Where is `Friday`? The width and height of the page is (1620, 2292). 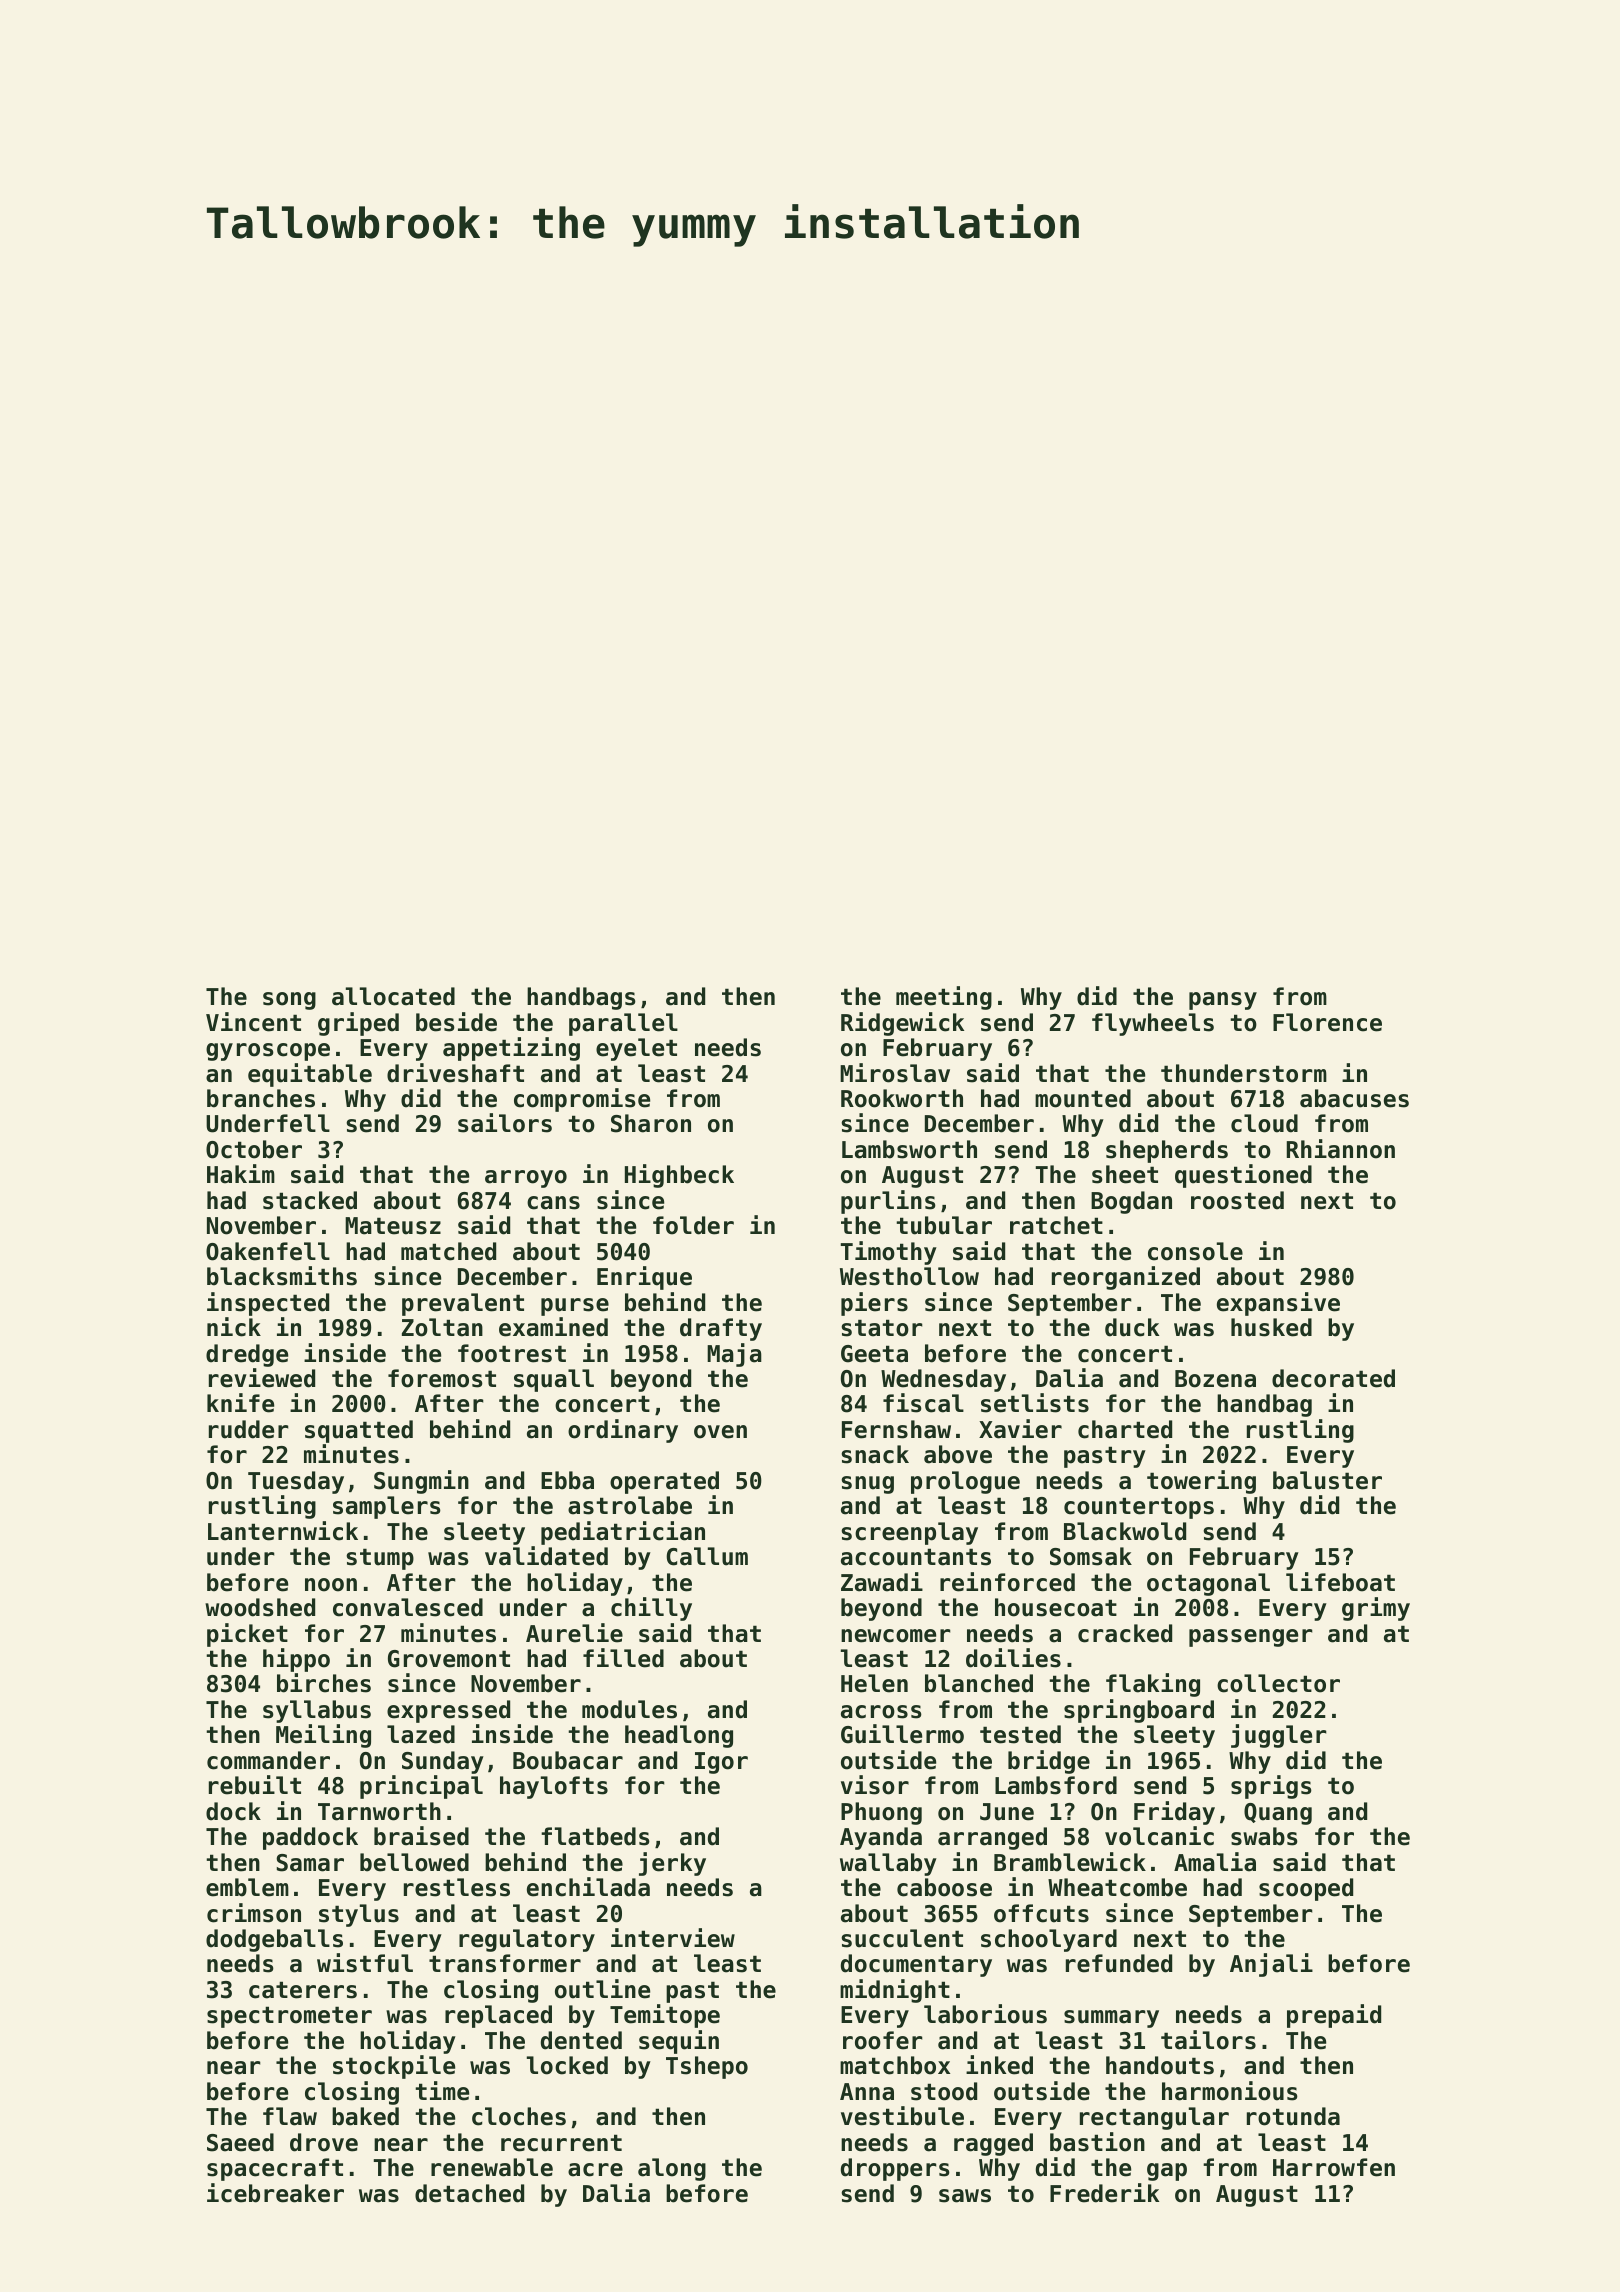 Friday is located at coordinates (1174, 1813).
